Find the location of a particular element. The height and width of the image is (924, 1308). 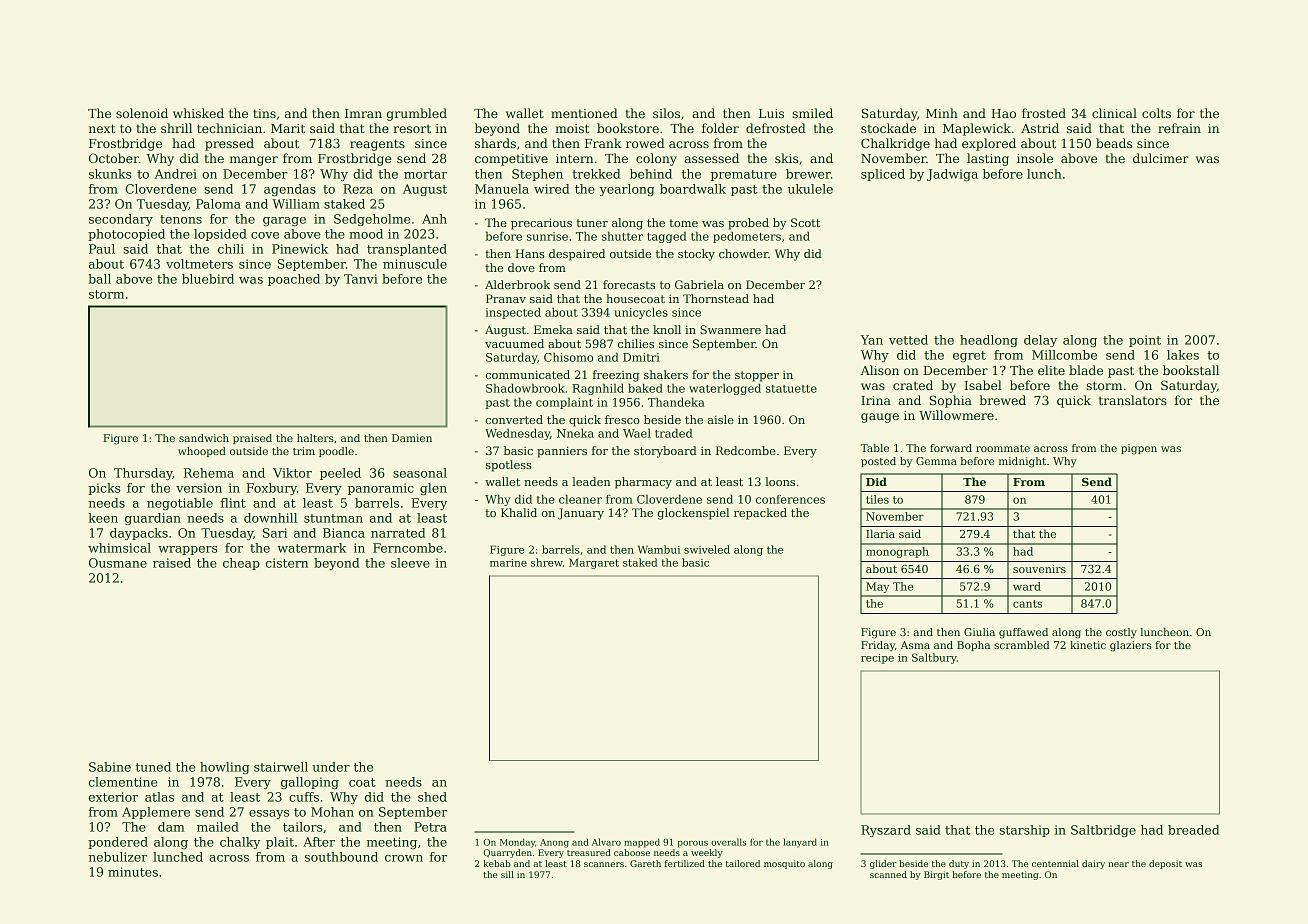

recipe is located at coordinates (877, 659).
